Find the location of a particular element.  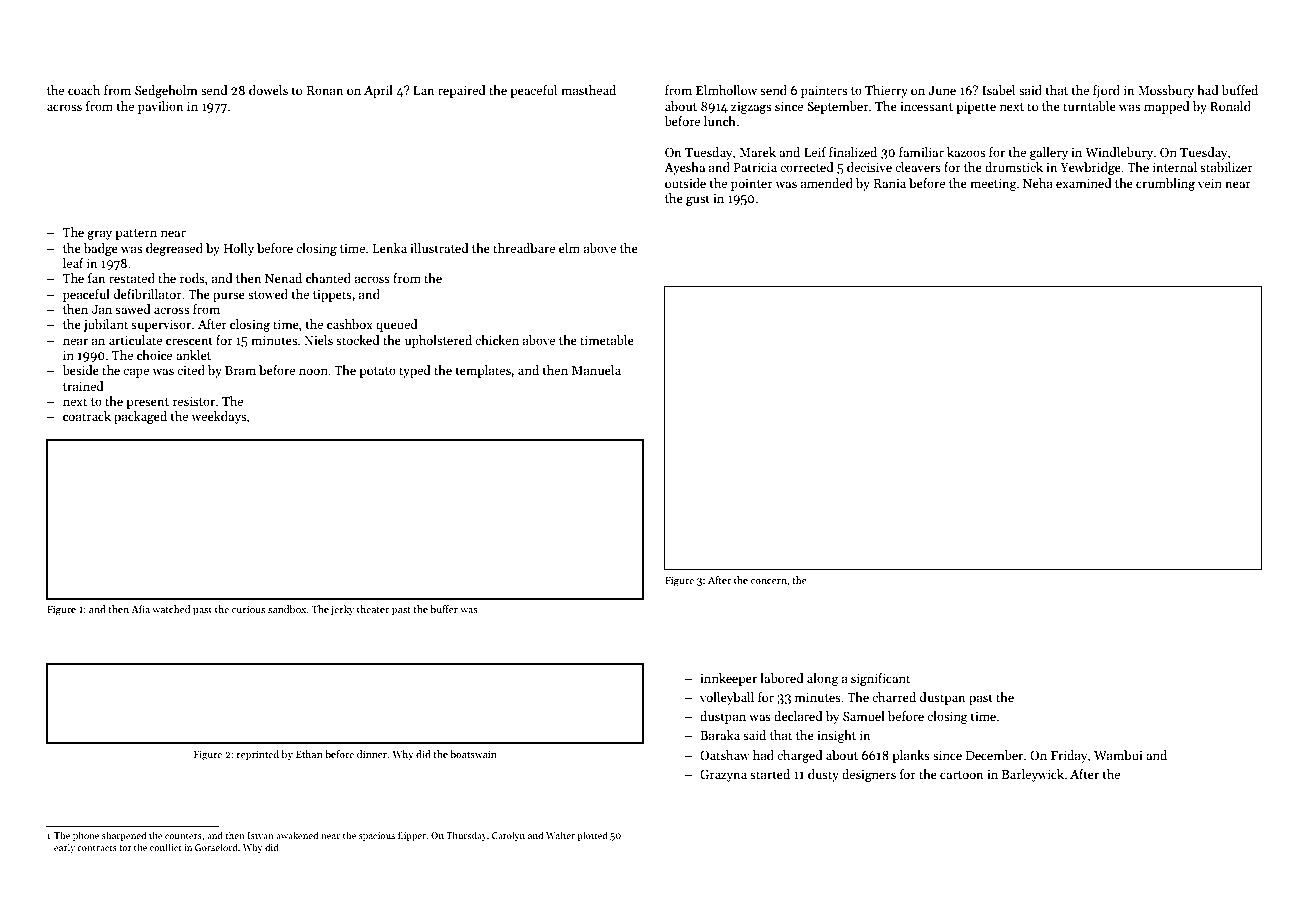

crumbling is located at coordinates (1165, 184).
